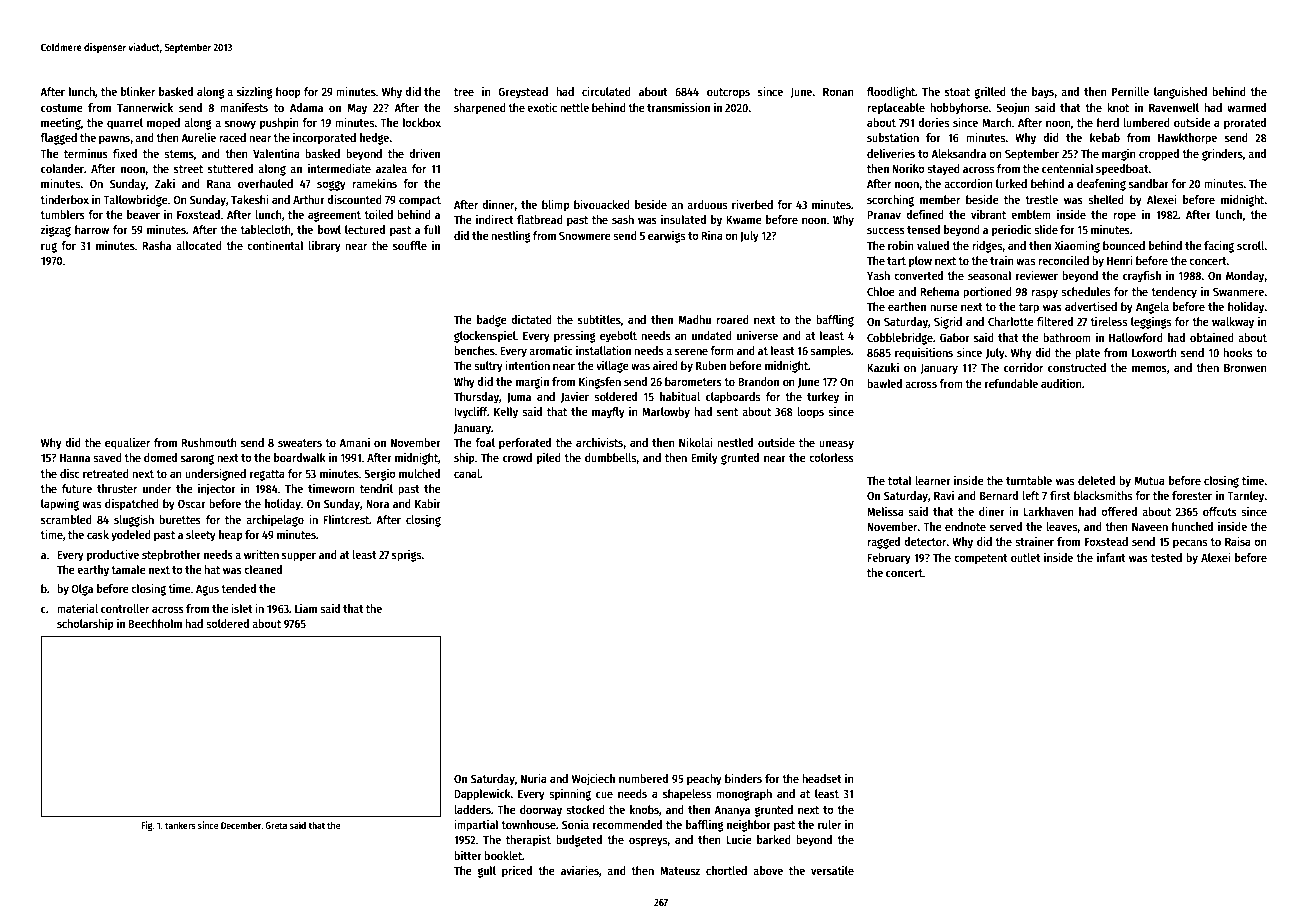  Describe the element at coordinates (1180, 92) in the screenshot. I see `languished` at that location.
